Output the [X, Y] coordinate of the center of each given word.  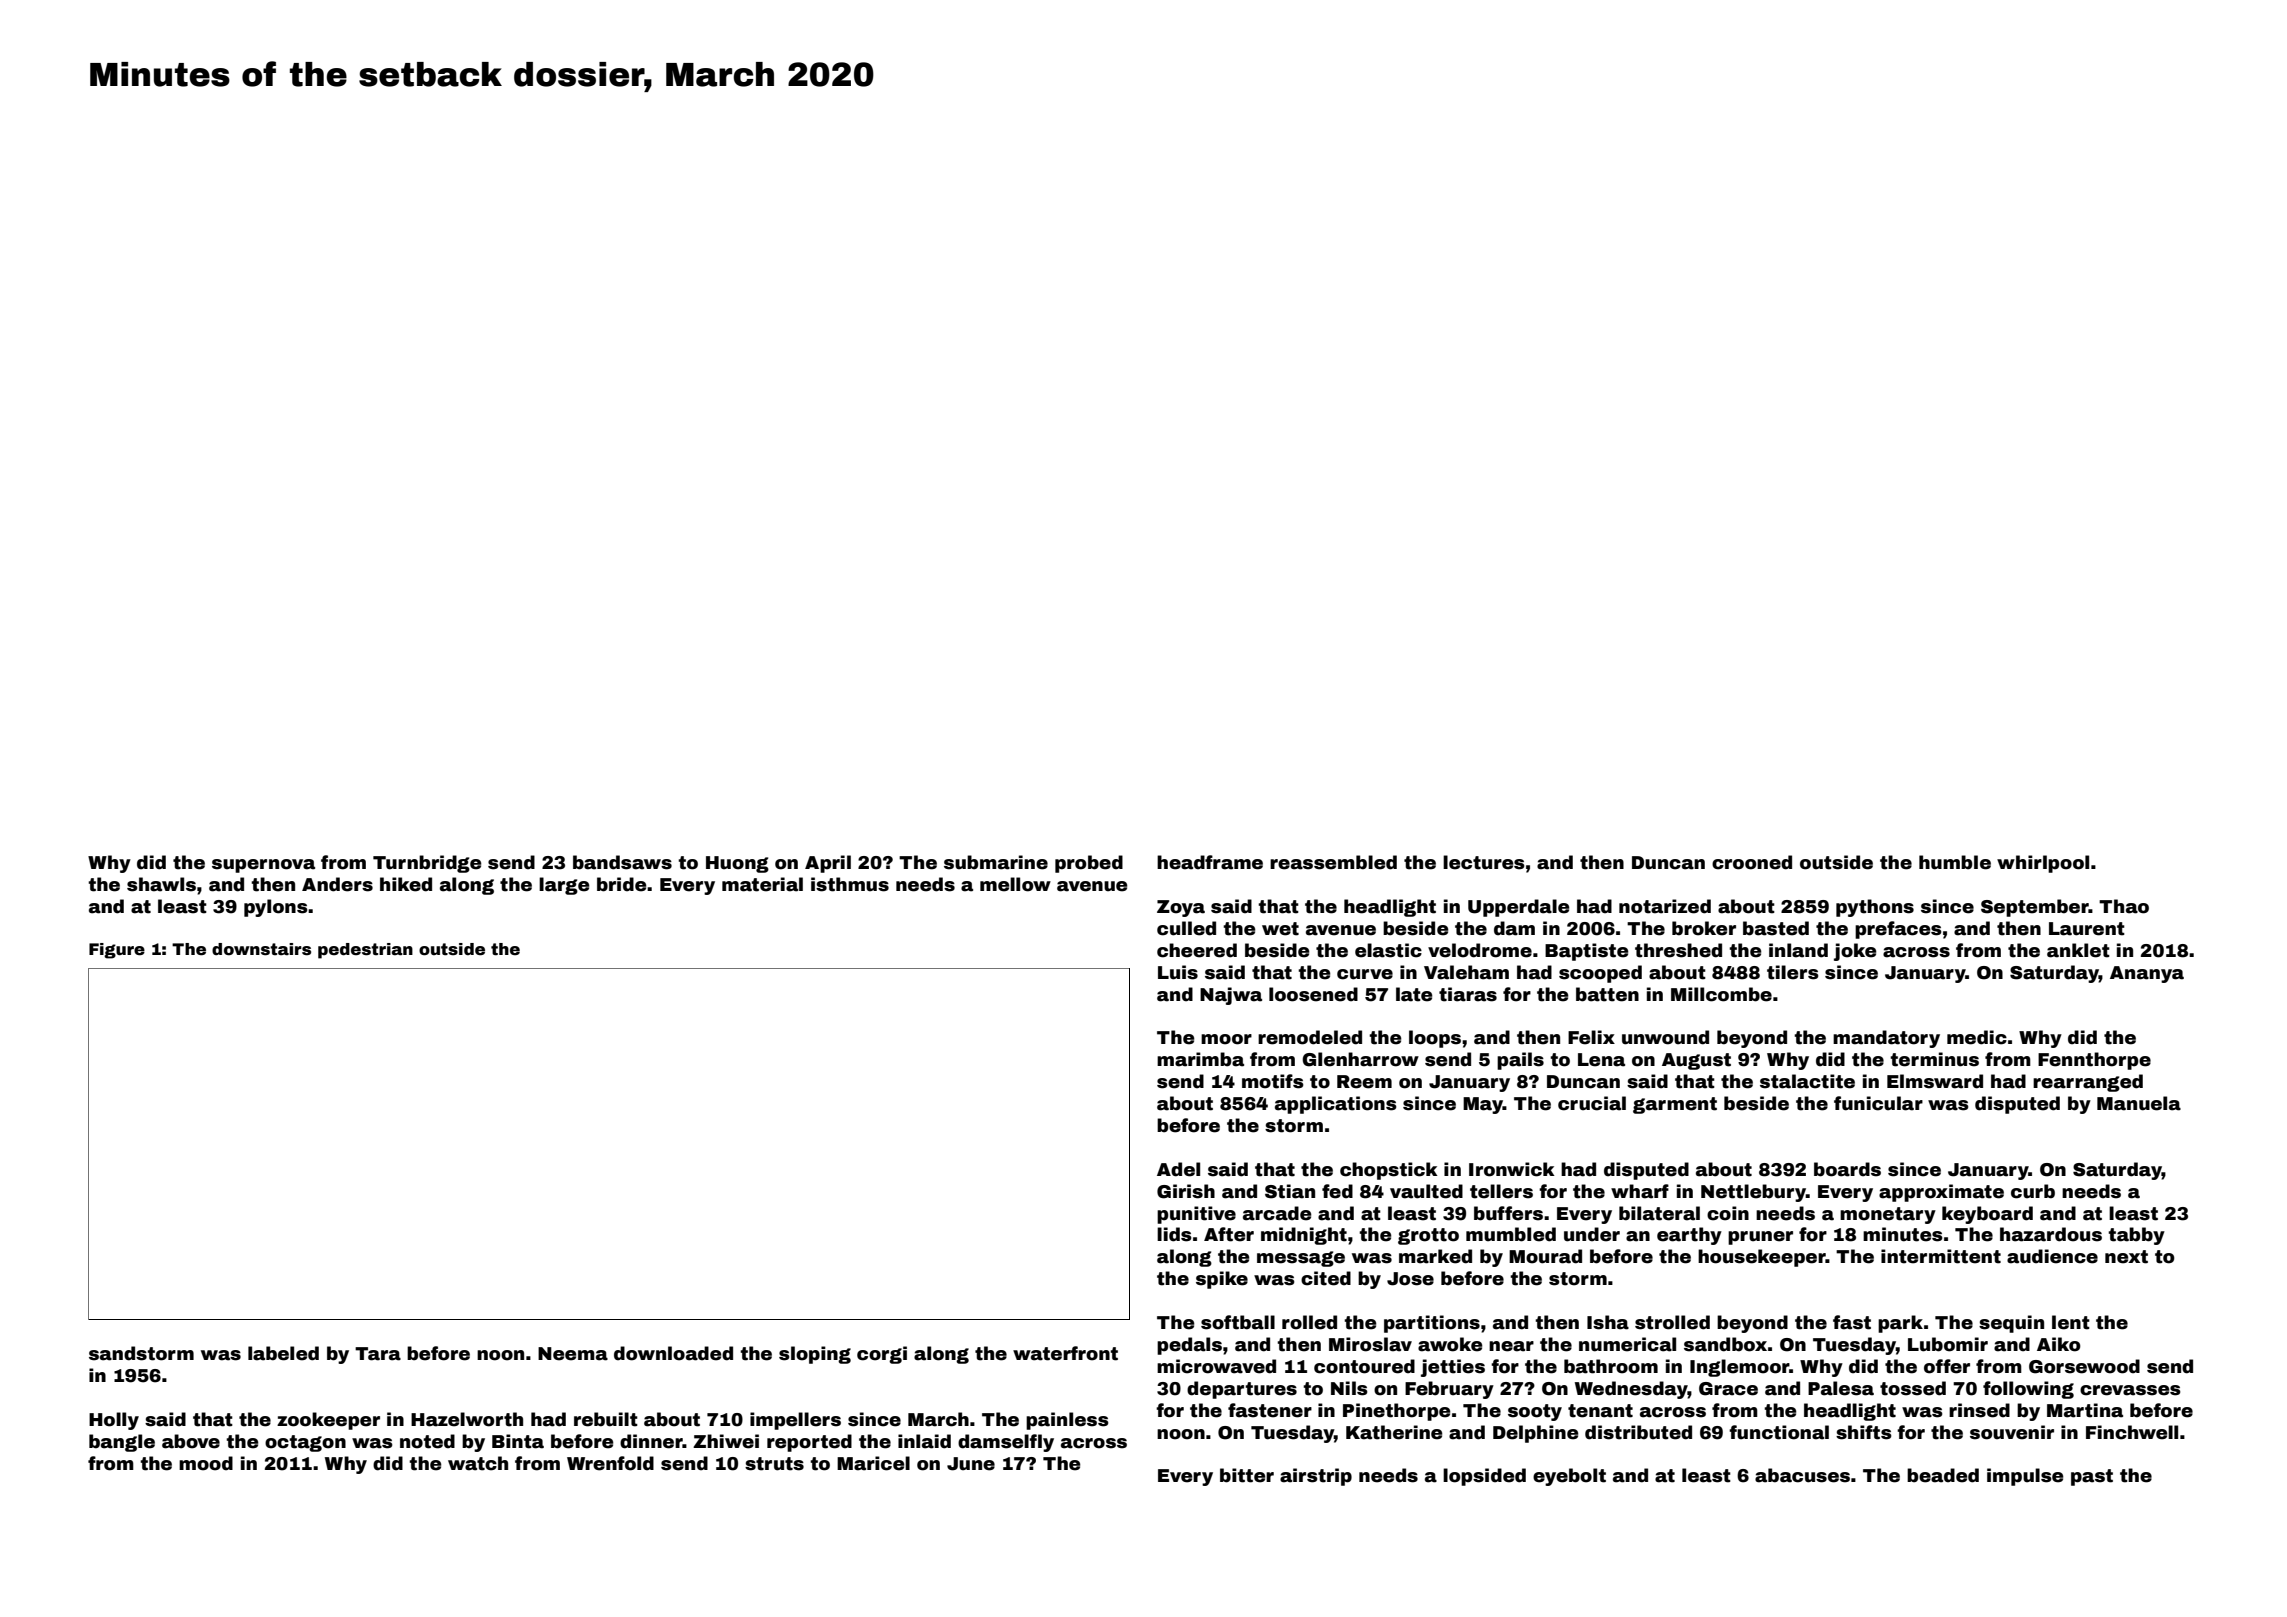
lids [1174, 1234]
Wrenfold [610, 1463]
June [971, 1464]
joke [1855, 952]
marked [1435, 1256]
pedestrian [365, 951]
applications [1336, 1105]
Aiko [2059, 1344]
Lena [1601, 1060]
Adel [1178, 1169]
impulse [2025, 1477]
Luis [1178, 972]
